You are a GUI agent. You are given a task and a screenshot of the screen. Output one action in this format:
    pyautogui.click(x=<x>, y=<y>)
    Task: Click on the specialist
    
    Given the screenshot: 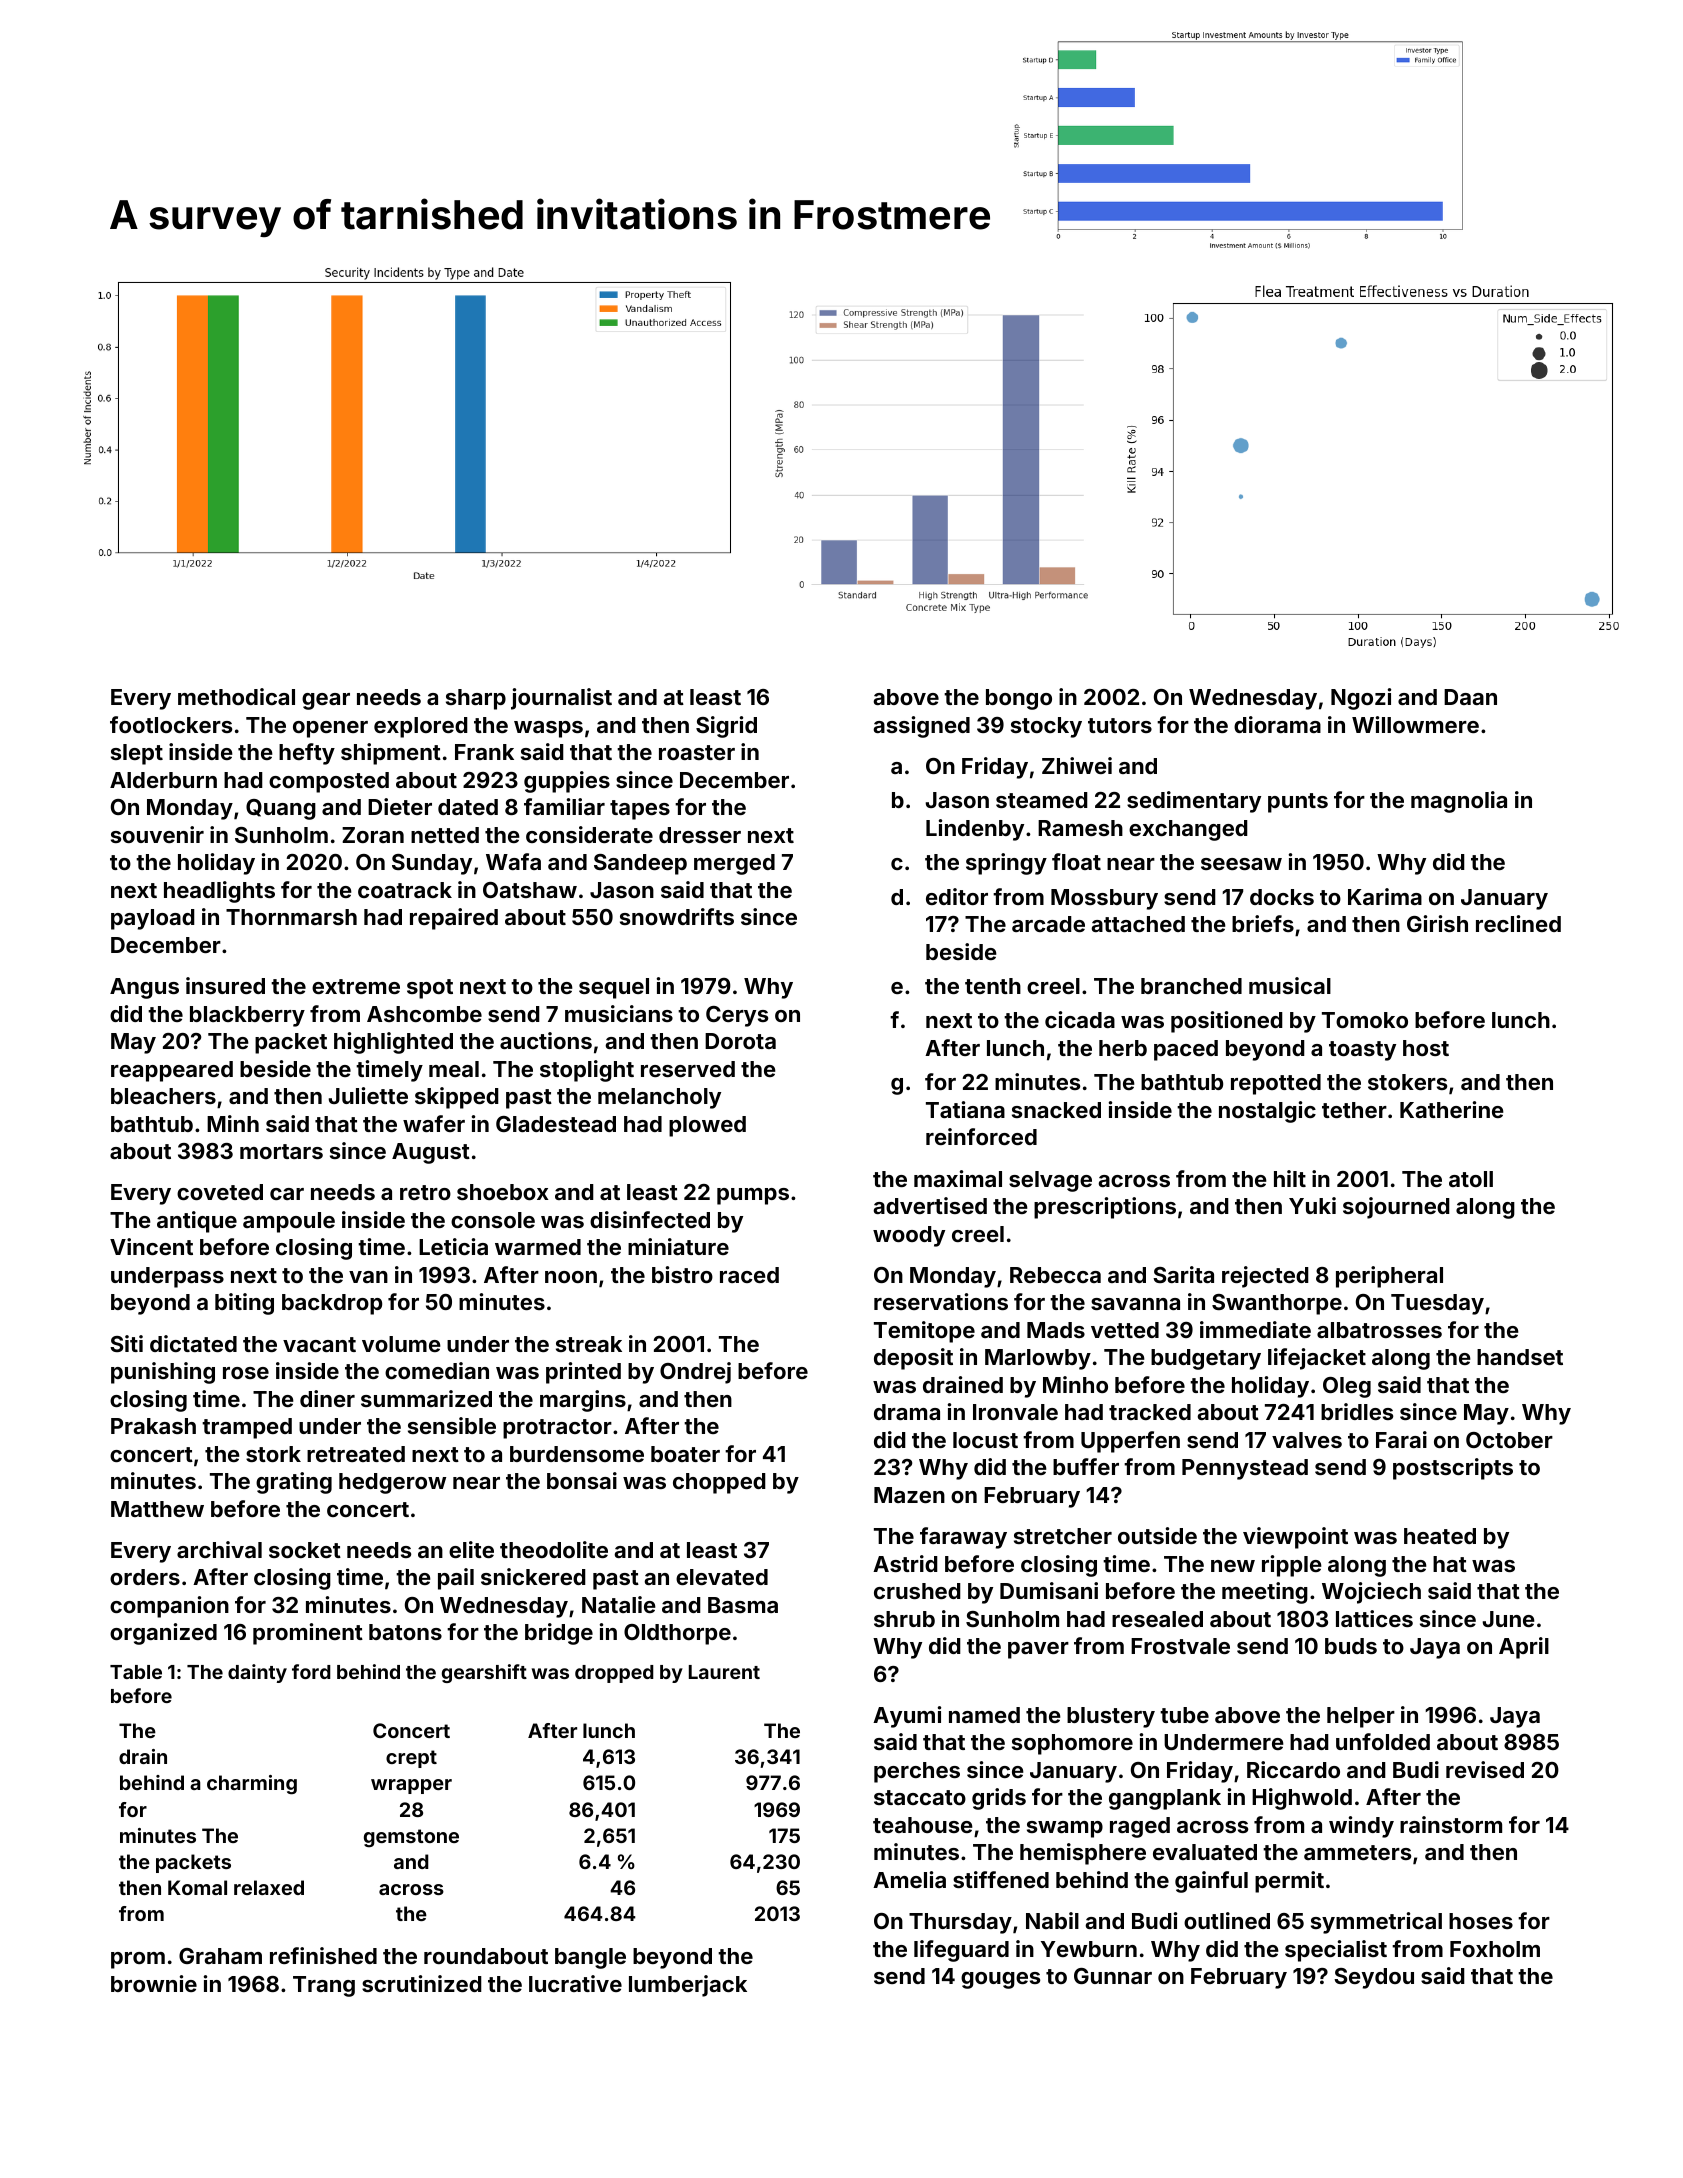 What is the action you would take?
    pyautogui.click(x=1336, y=1951)
